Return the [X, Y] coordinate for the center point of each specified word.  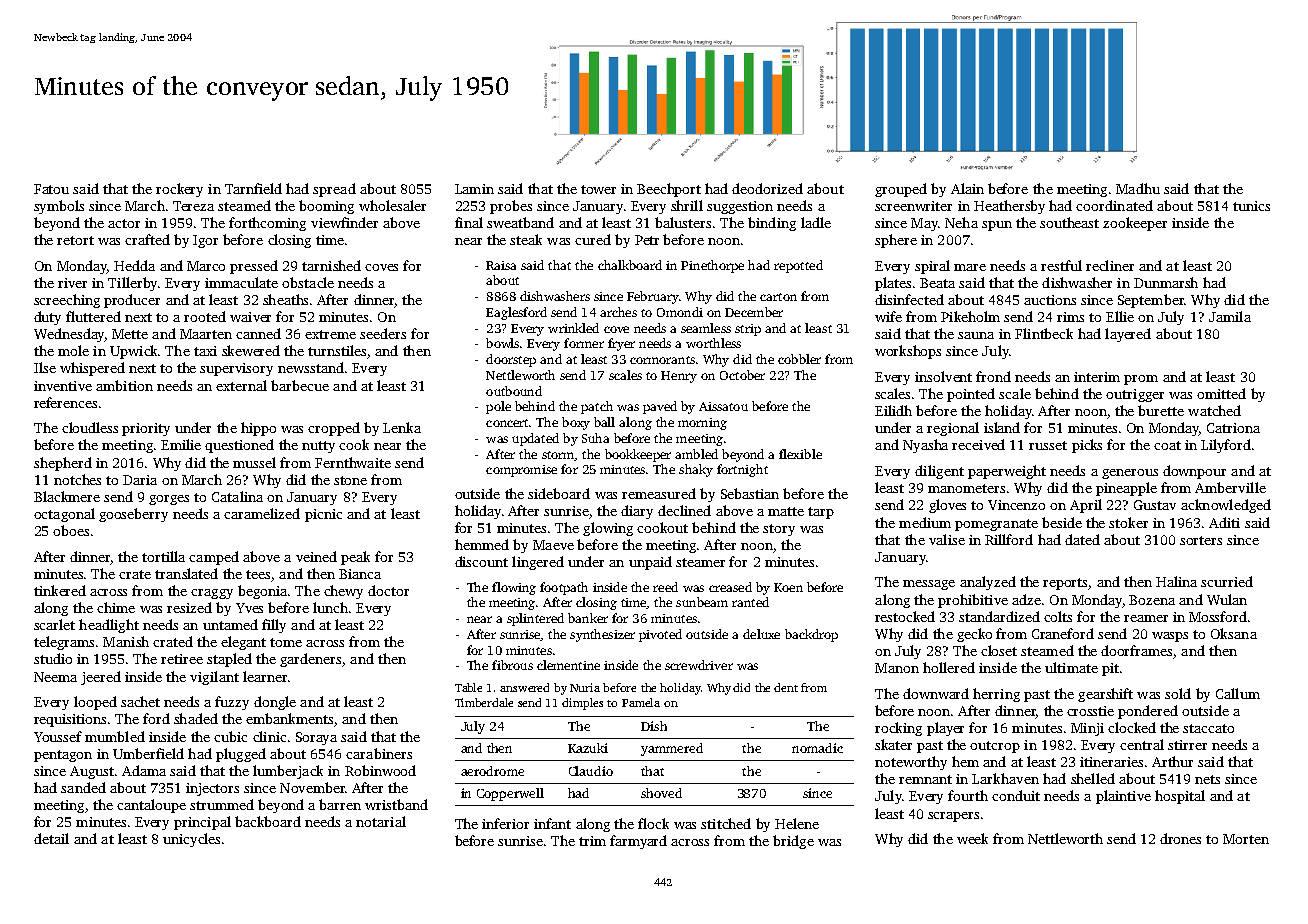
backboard [268, 821]
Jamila [1230, 316]
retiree [182, 659]
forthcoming [267, 224]
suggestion [740, 207]
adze [1026, 599]
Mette [130, 334]
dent [786, 687]
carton [778, 297]
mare [970, 267]
